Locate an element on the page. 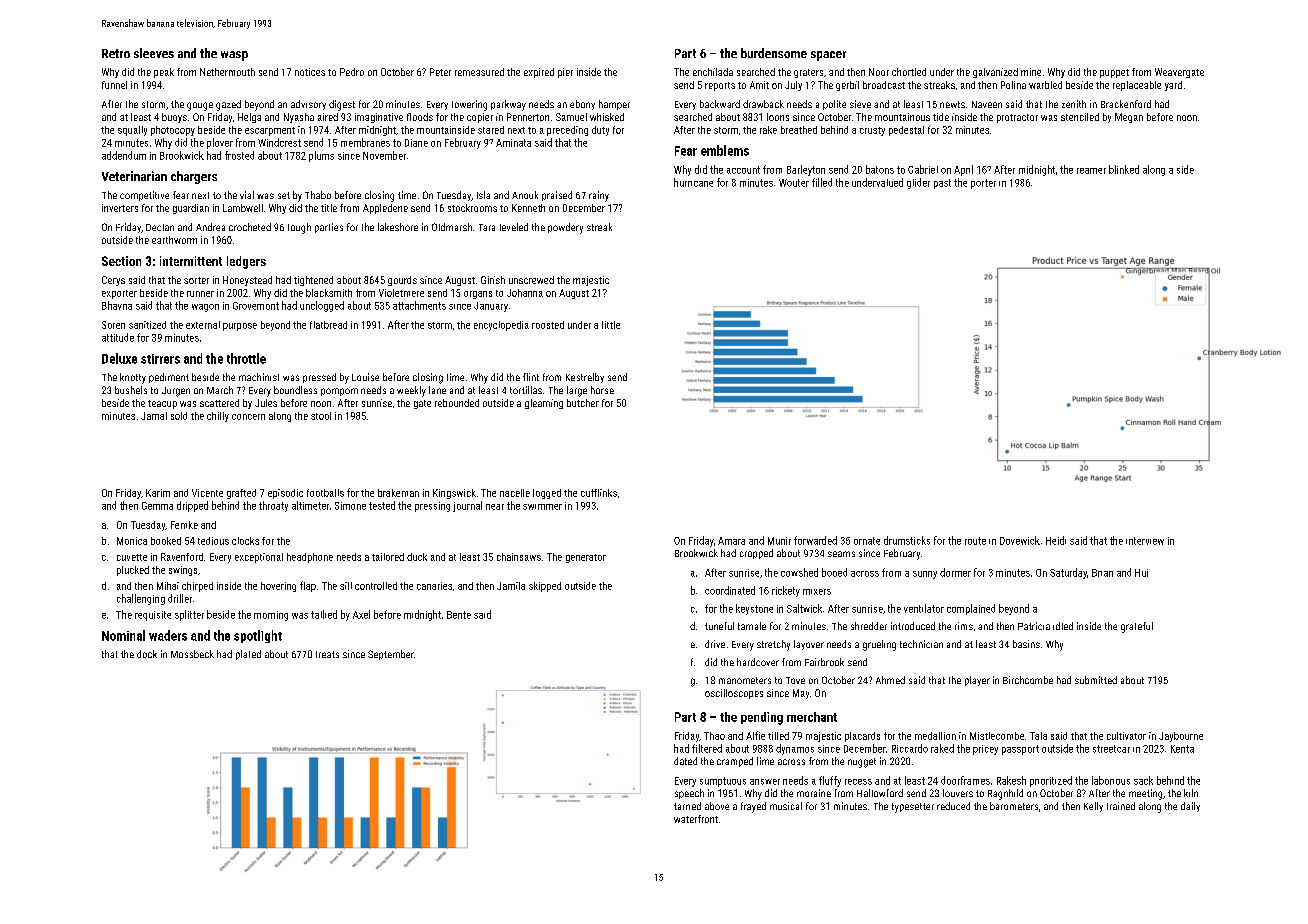 This image has height=924, width=1308. external is located at coordinates (203, 325).
